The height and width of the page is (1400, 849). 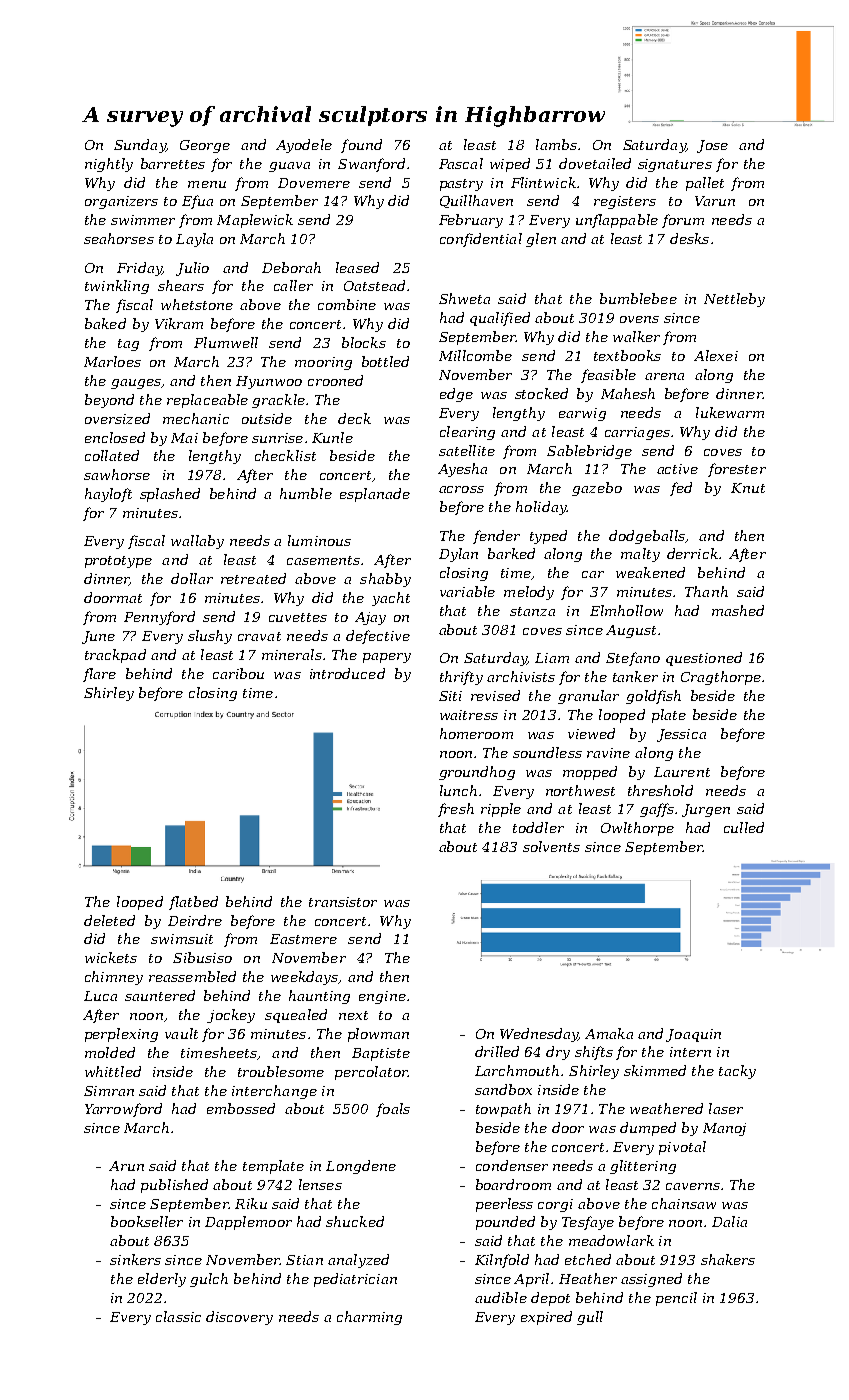 What do you see at coordinates (178, 1316) in the page?
I see `classic` at bounding box center [178, 1316].
